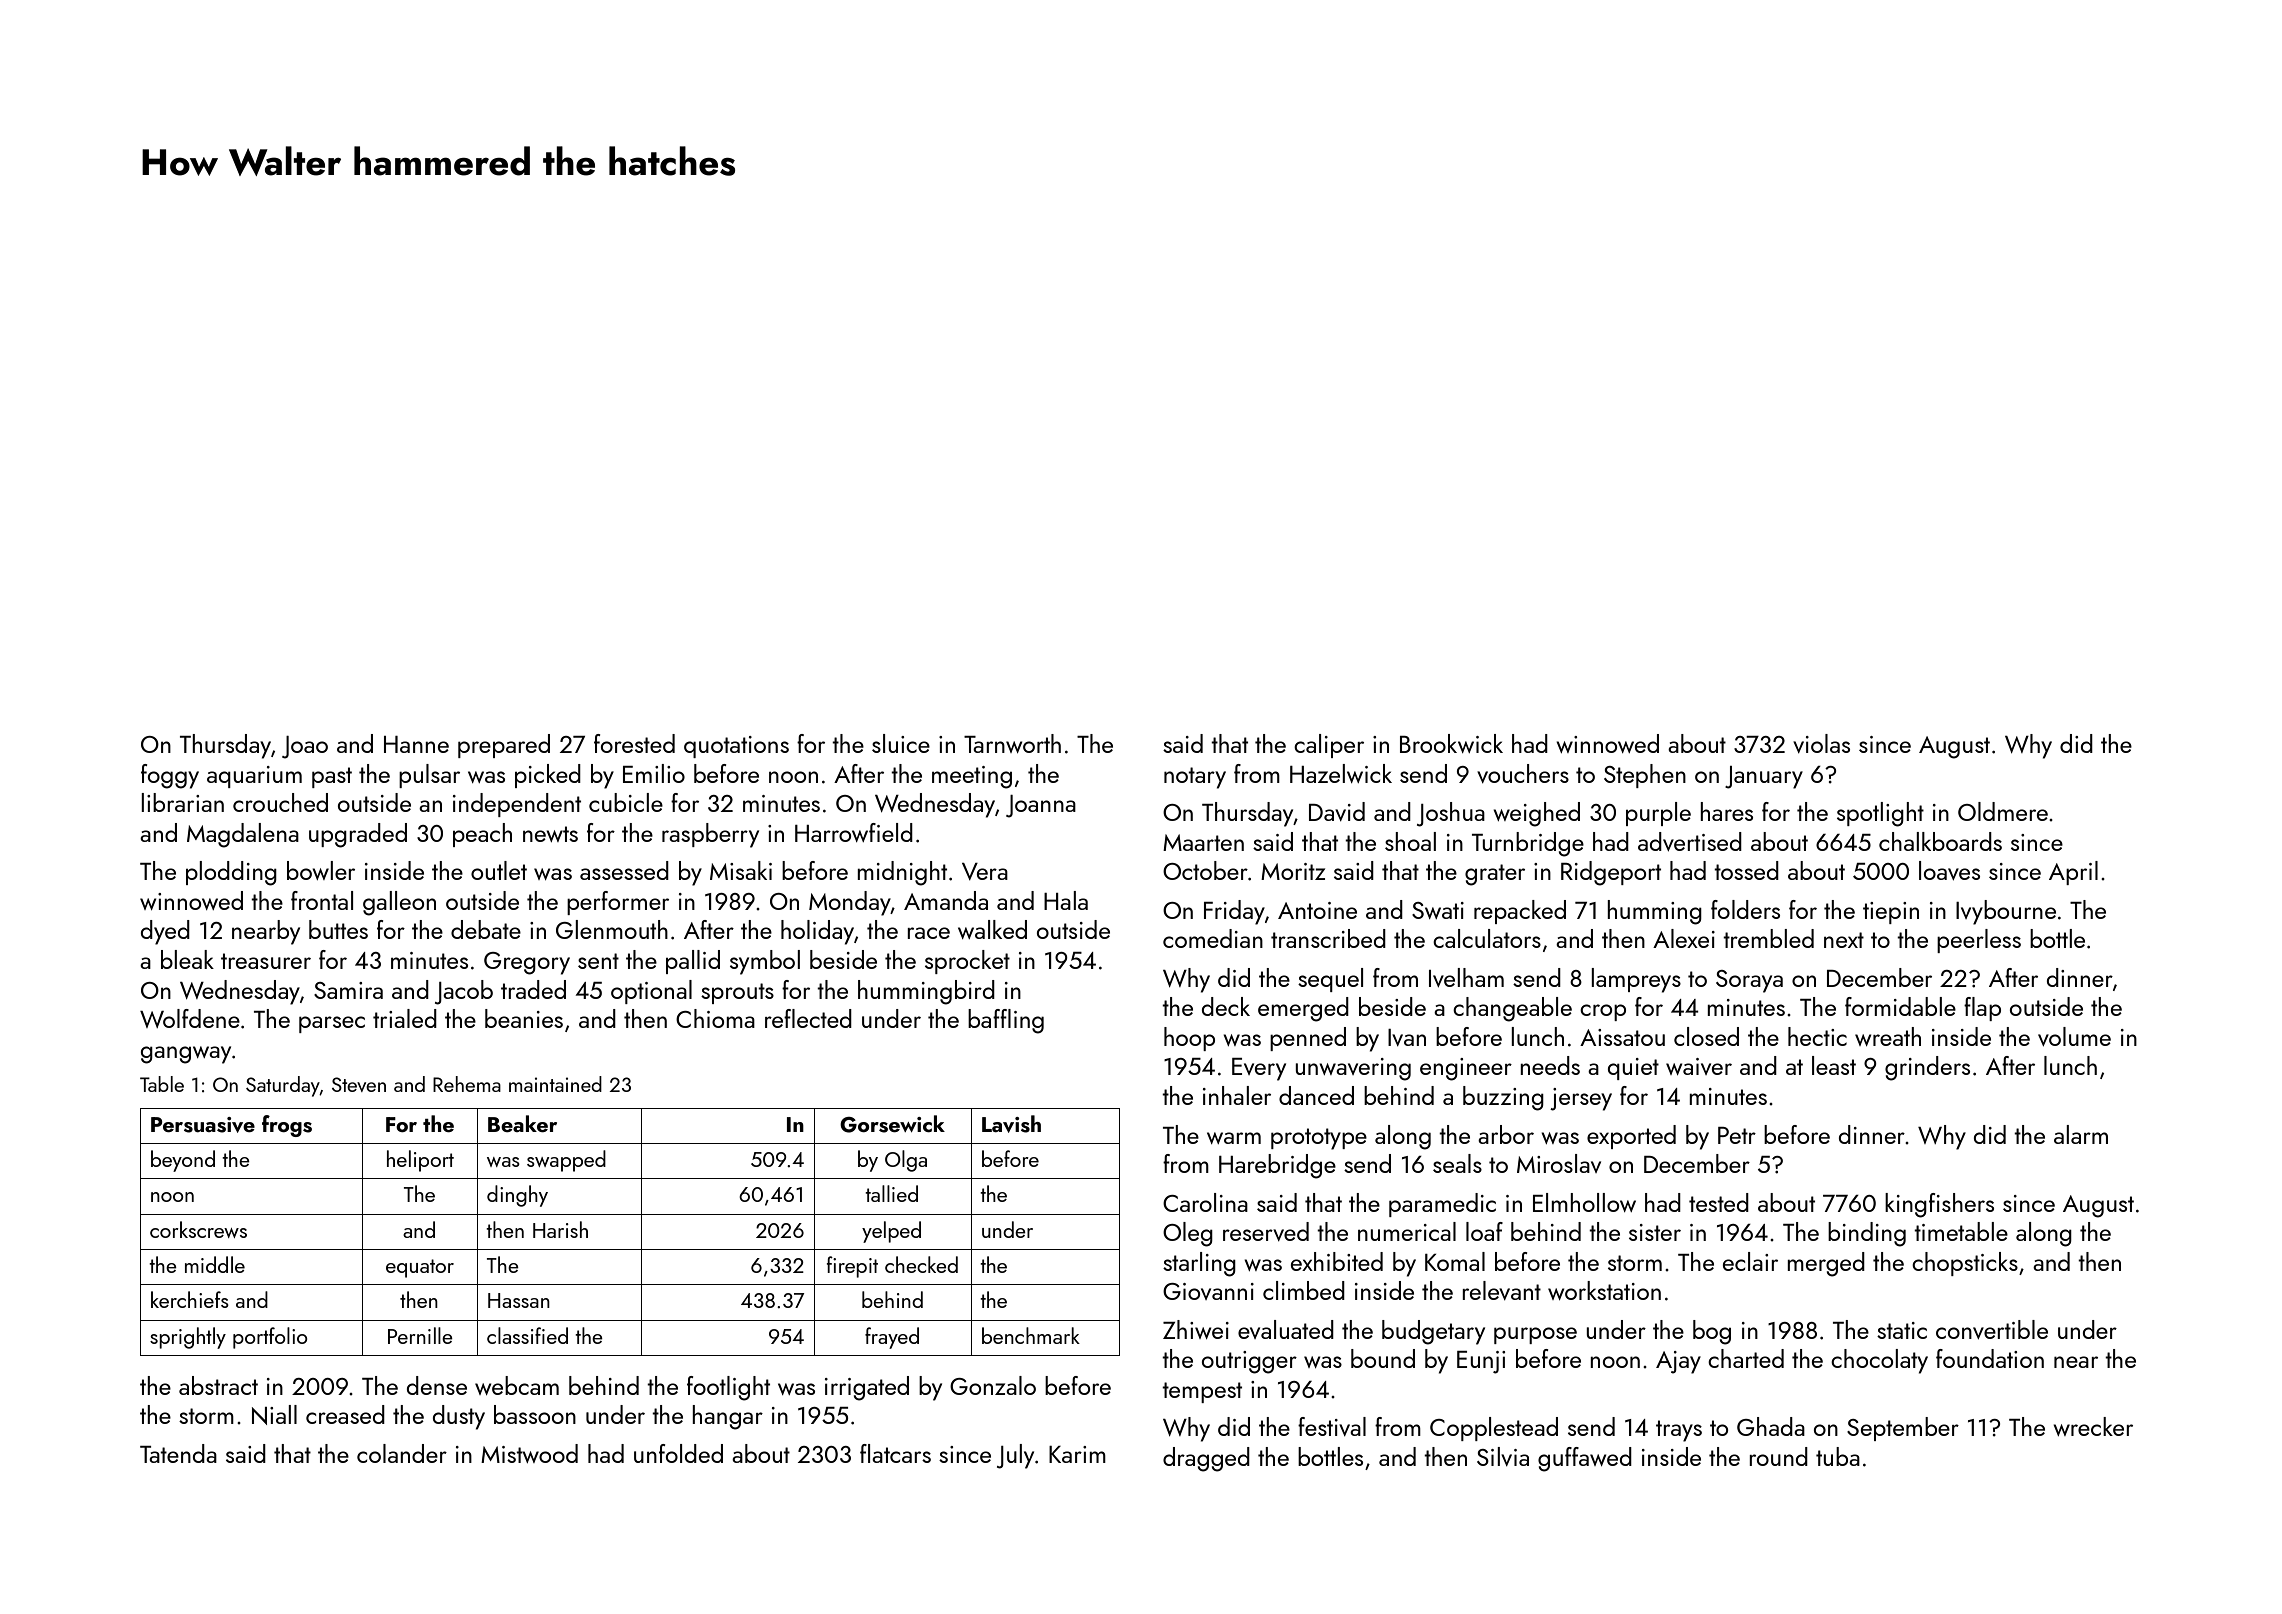  What do you see at coordinates (2003, 811) in the screenshot?
I see `Oldmere` at bounding box center [2003, 811].
